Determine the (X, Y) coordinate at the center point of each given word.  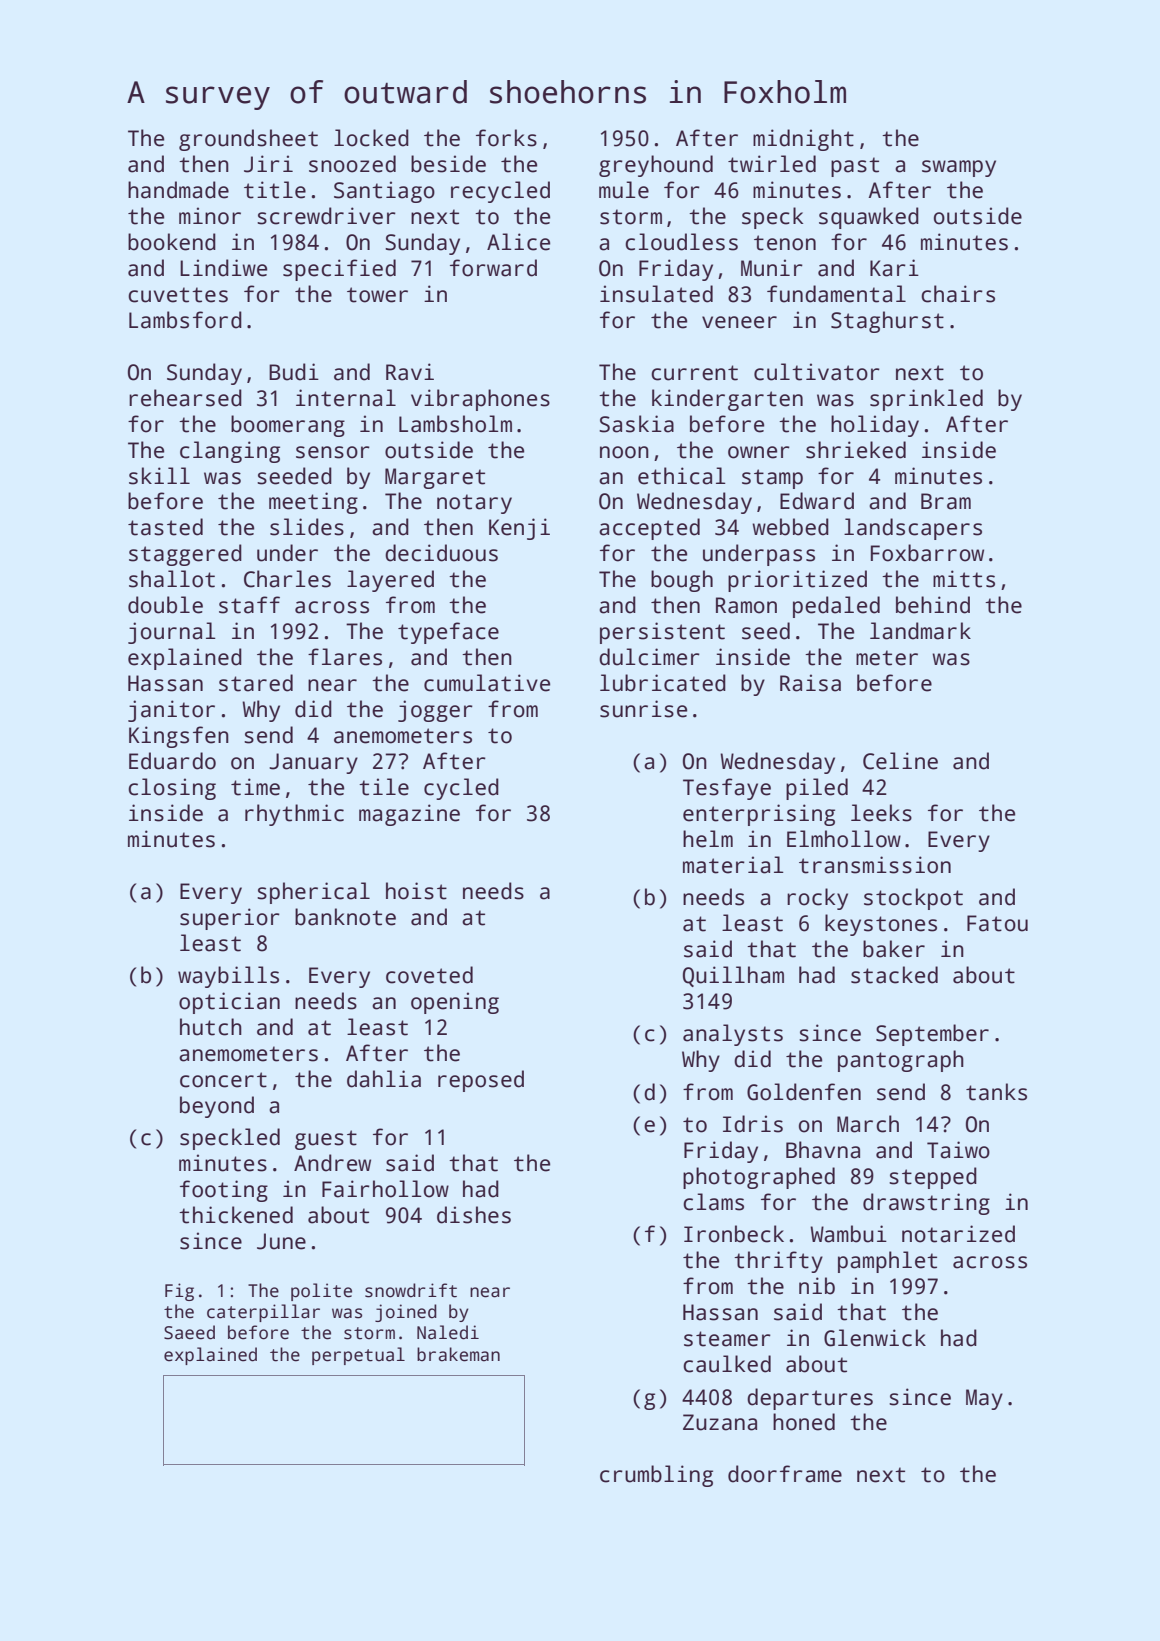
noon (624, 452)
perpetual (358, 1356)
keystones (881, 925)
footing (224, 1191)
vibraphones (480, 400)
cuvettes (178, 295)
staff (249, 605)
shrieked (856, 450)
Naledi (448, 1332)
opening (455, 1003)
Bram (946, 501)
